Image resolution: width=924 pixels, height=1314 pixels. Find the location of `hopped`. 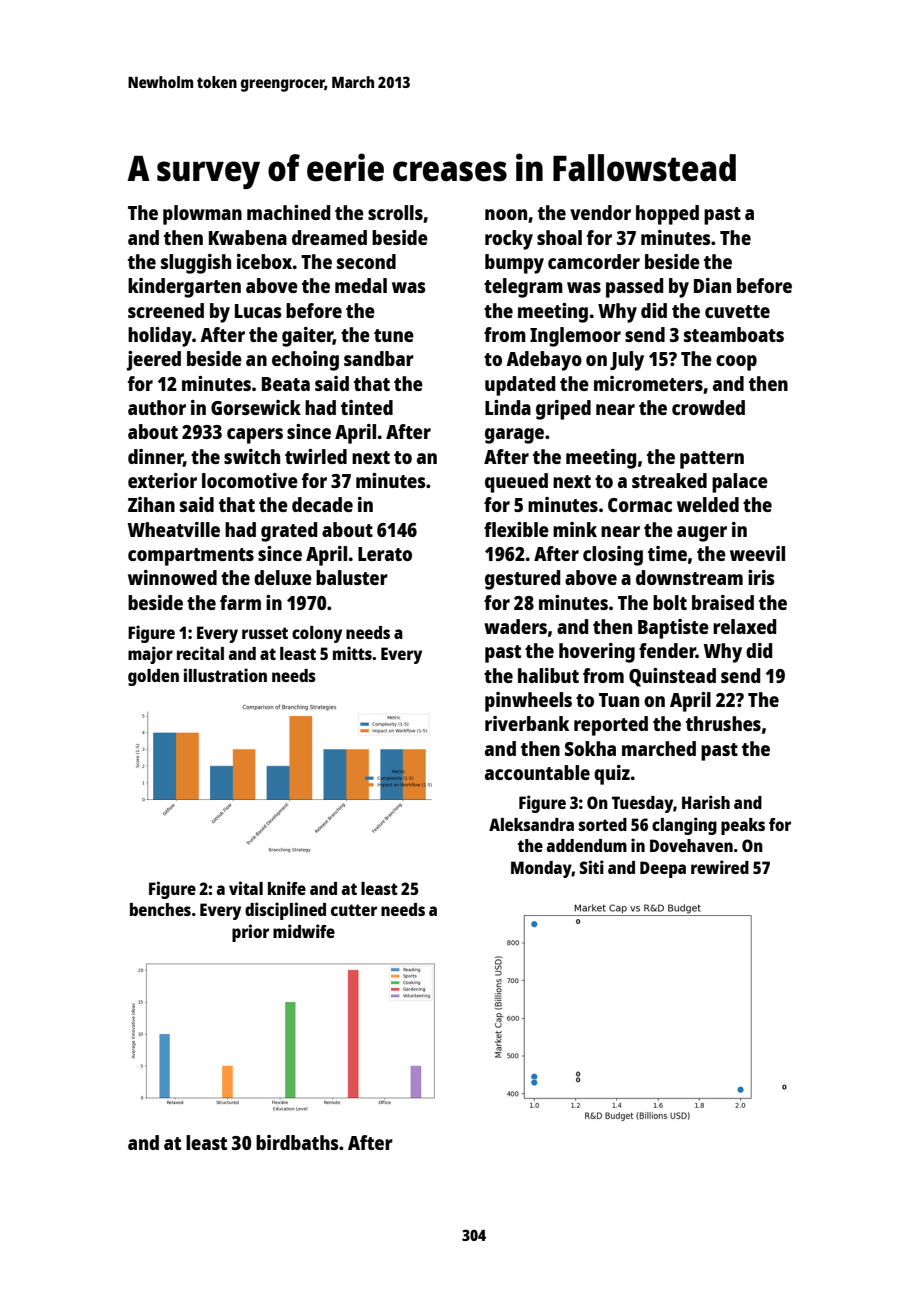

hopped is located at coordinates (667, 215).
